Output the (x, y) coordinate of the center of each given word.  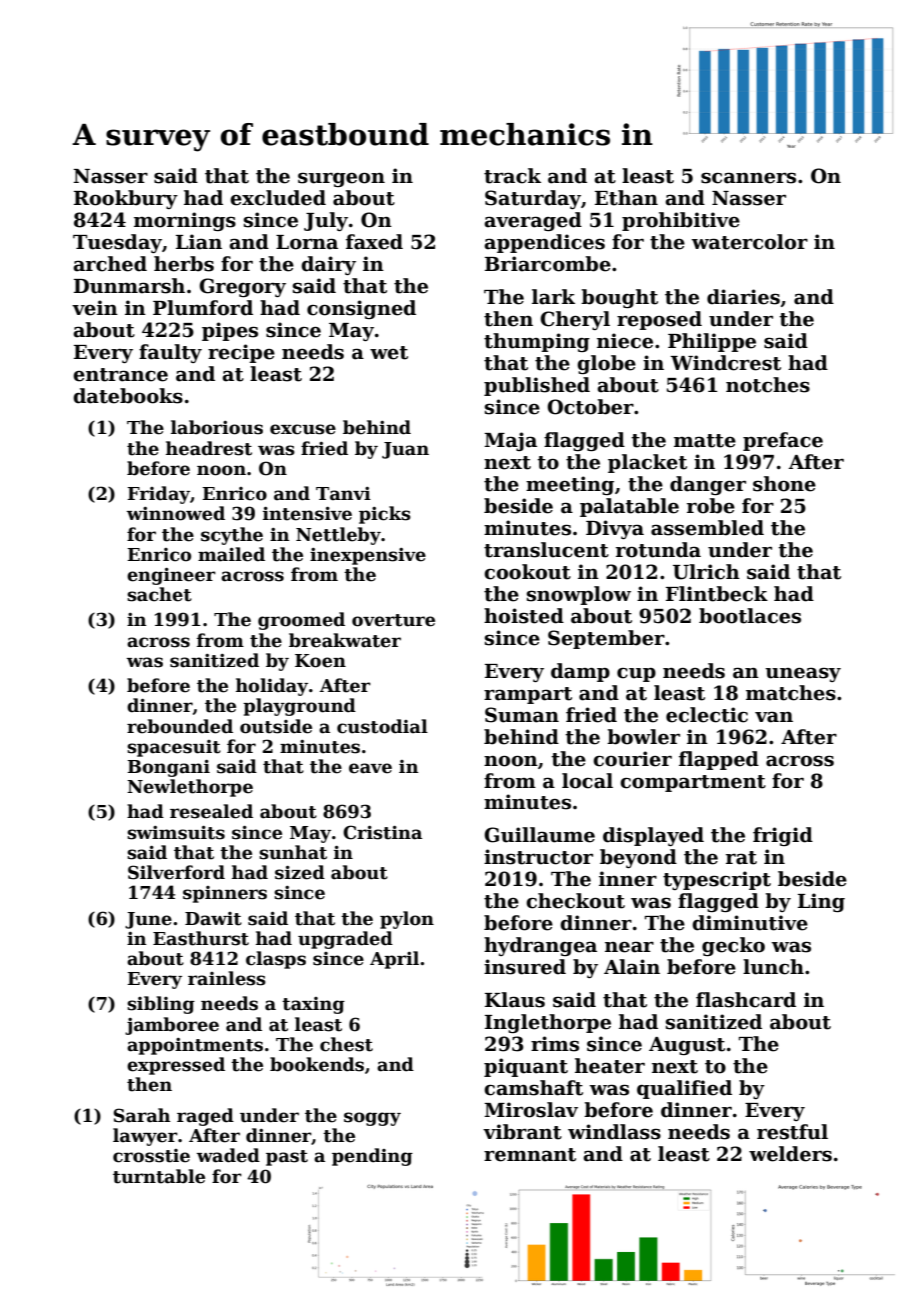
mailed (231, 554)
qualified (684, 1089)
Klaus (515, 1000)
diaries (743, 297)
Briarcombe (548, 264)
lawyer (145, 1137)
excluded (278, 198)
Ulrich (706, 572)
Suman (522, 715)
